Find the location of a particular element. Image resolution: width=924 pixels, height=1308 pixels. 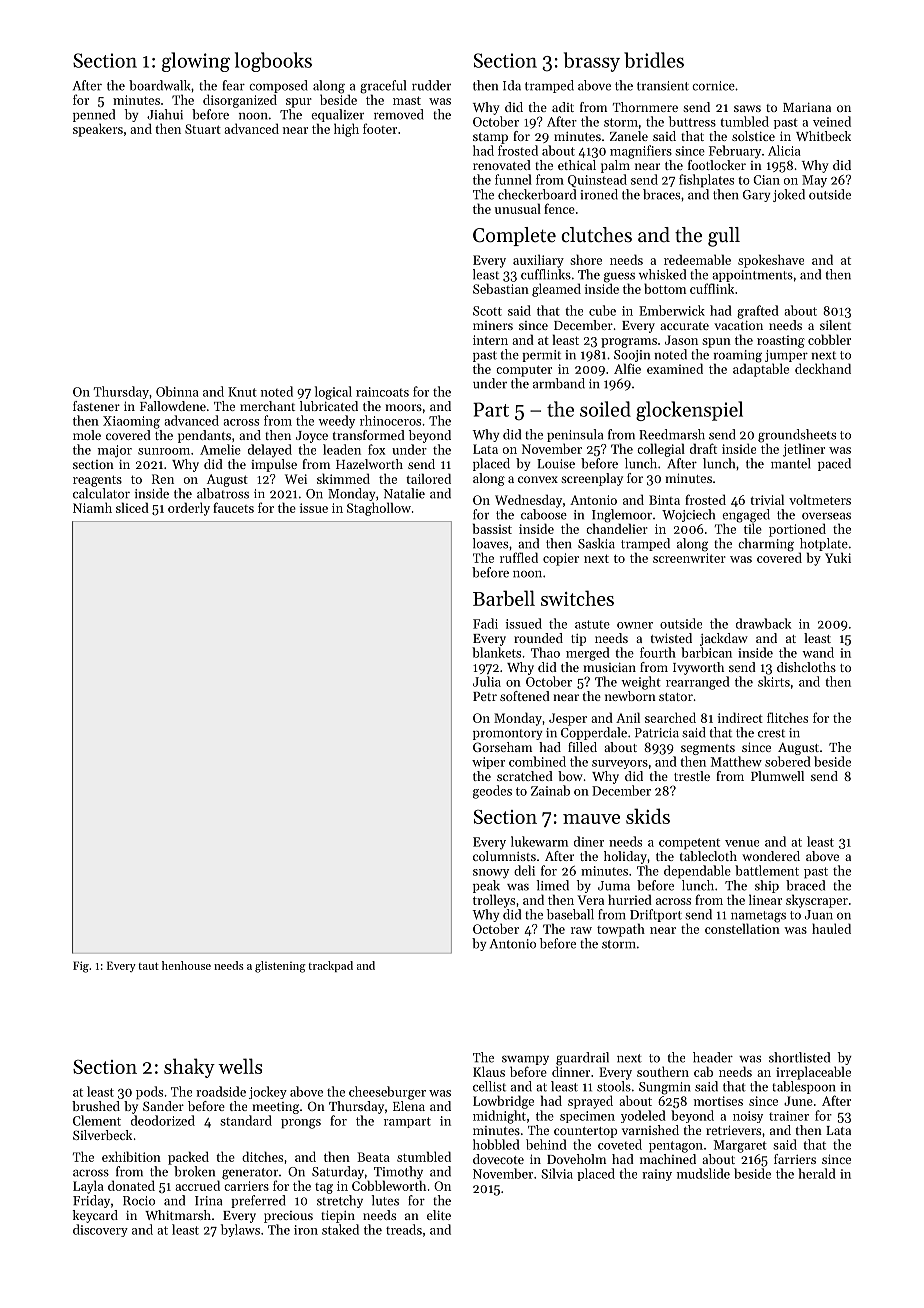

bridles is located at coordinates (654, 60).
